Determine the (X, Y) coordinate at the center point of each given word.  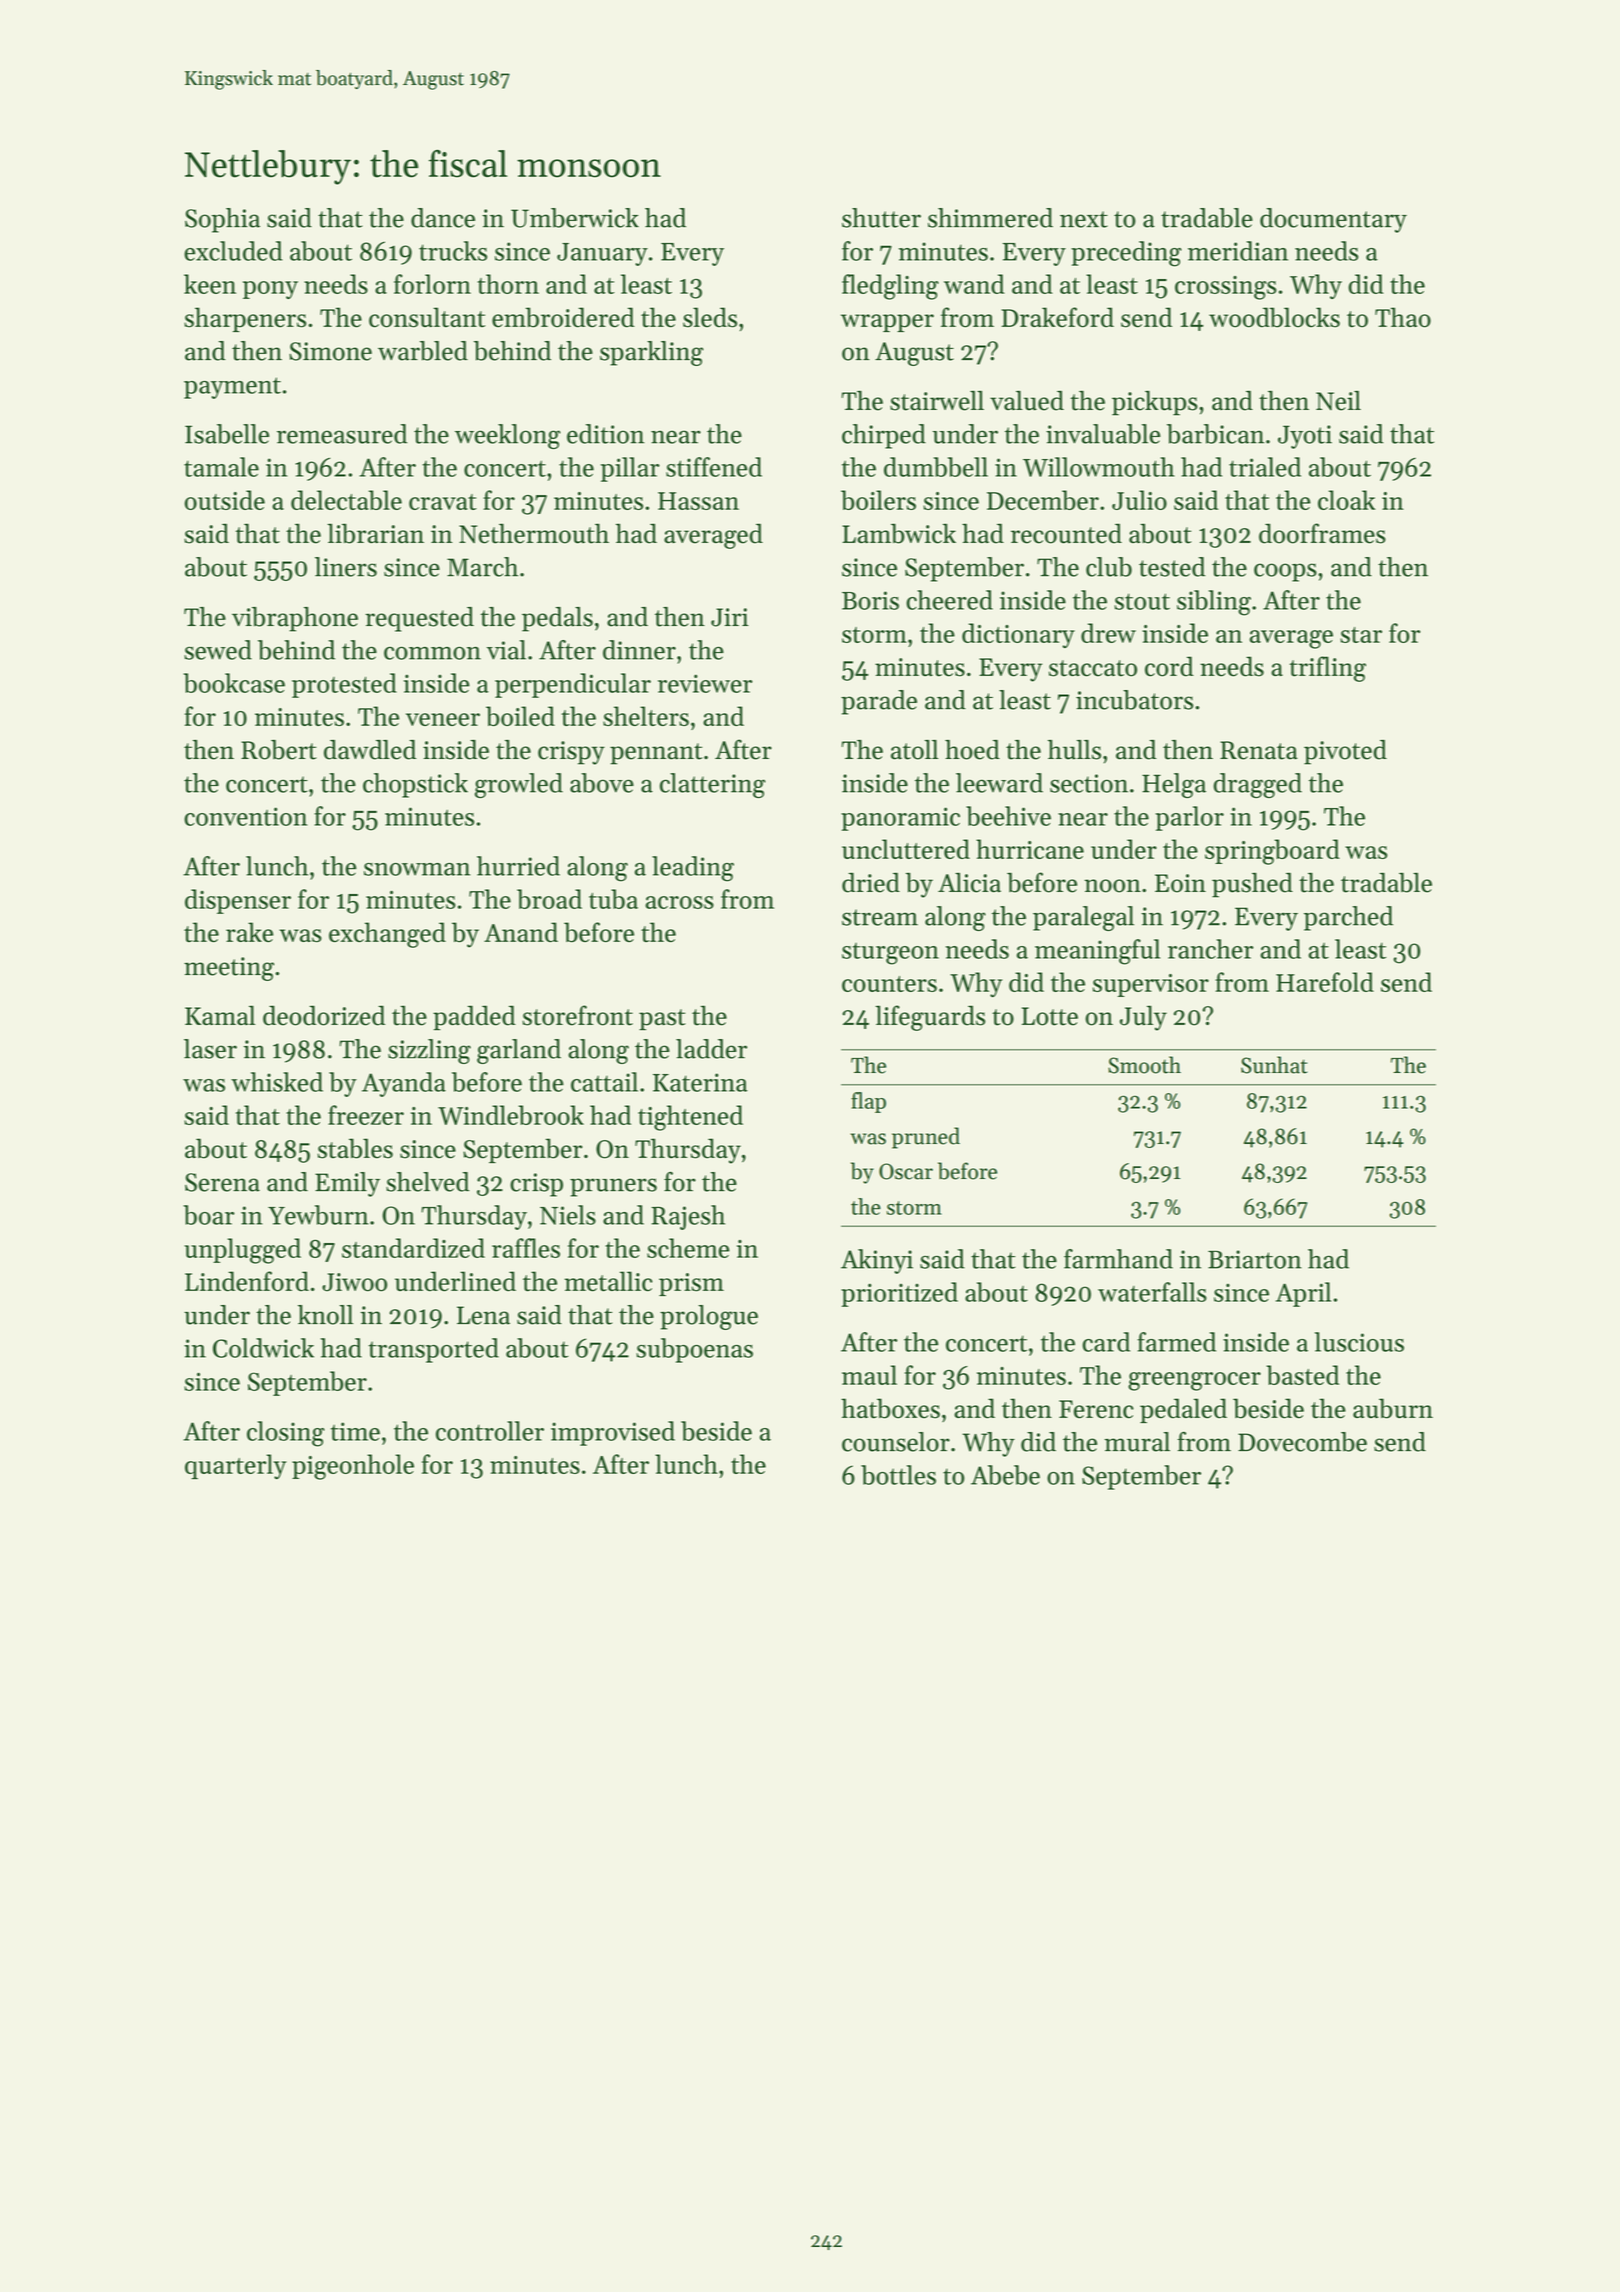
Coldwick (263, 1348)
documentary (1333, 220)
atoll (914, 750)
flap (868, 1102)
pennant (656, 754)
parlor (1189, 818)
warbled (423, 351)
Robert (279, 750)
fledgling (890, 287)
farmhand (1118, 1259)
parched (1348, 918)
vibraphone (295, 619)
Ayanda (404, 1084)
